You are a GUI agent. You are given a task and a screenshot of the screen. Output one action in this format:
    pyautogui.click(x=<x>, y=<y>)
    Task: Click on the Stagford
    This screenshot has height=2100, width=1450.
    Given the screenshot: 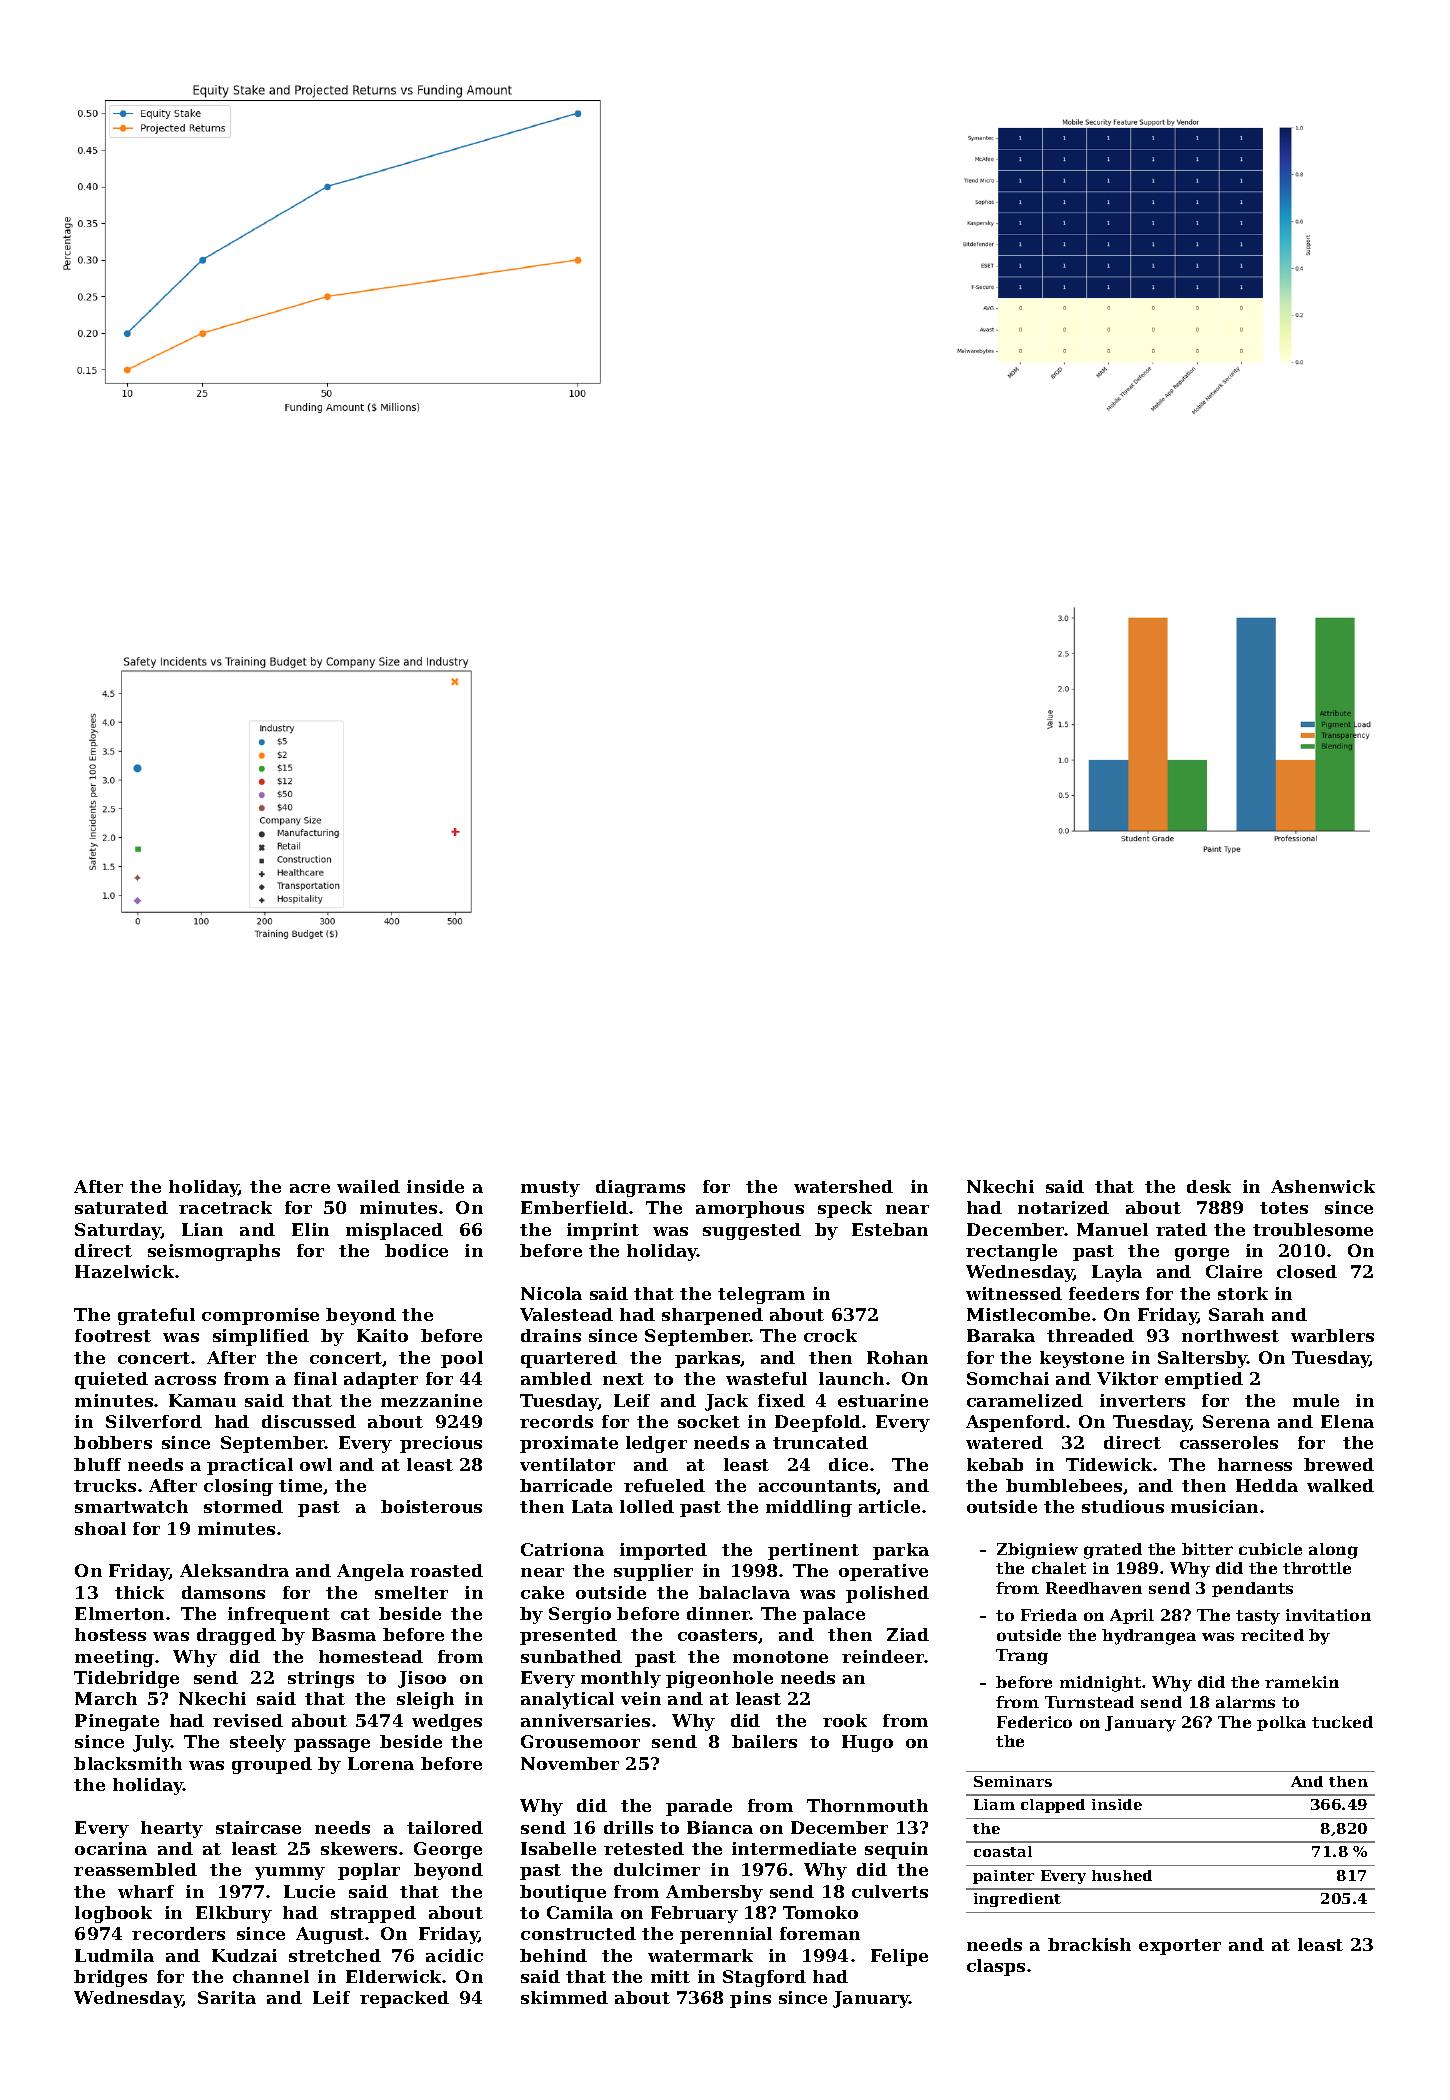 What is the action you would take?
    pyautogui.click(x=764, y=1978)
